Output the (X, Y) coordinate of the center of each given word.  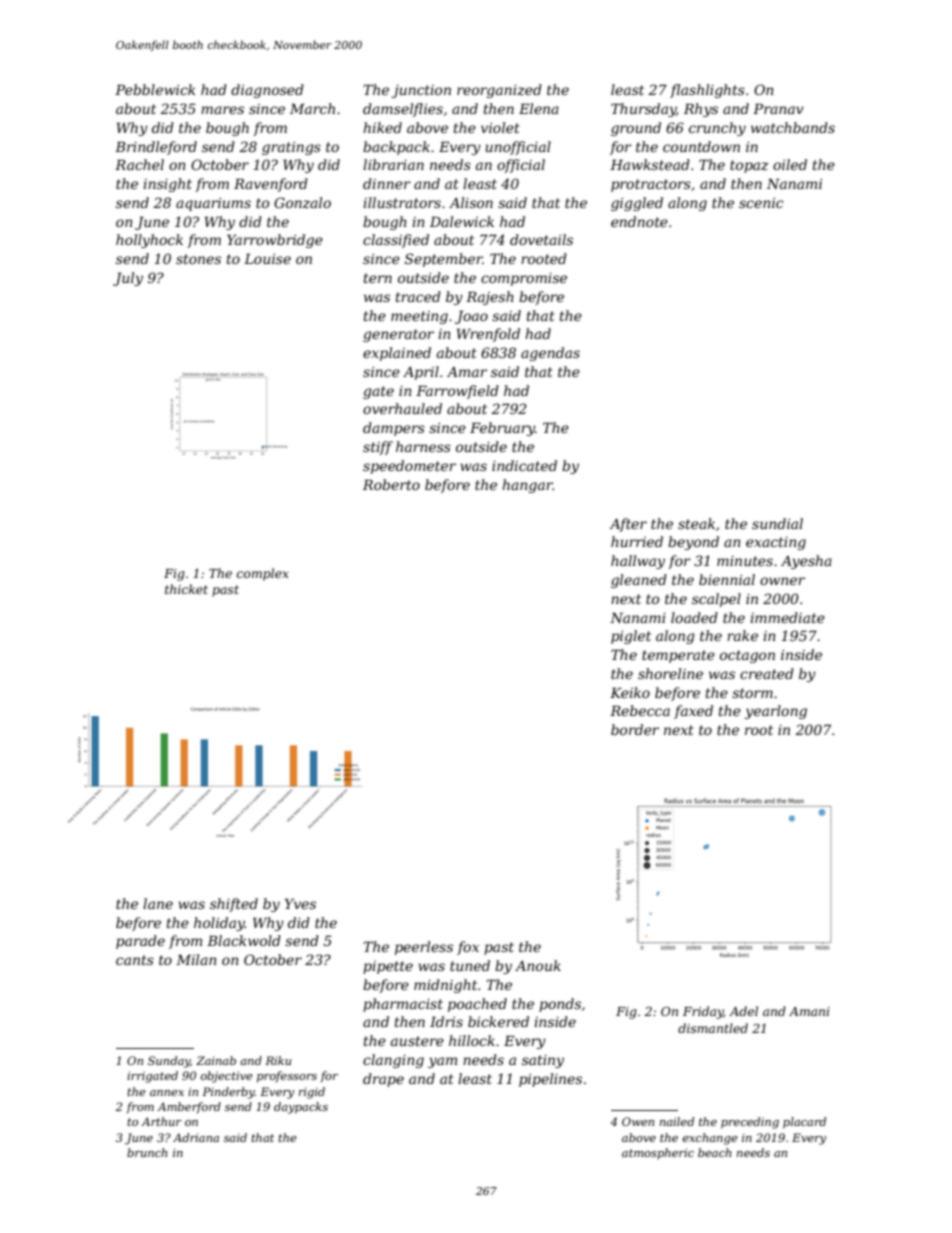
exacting (776, 543)
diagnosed (267, 91)
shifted (234, 905)
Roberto (391, 484)
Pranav (778, 108)
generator (398, 335)
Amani (809, 1011)
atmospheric (658, 1153)
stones (198, 259)
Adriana (196, 1137)
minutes (745, 561)
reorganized (499, 91)
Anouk (538, 965)
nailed (677, 1121)
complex (263, 574)
